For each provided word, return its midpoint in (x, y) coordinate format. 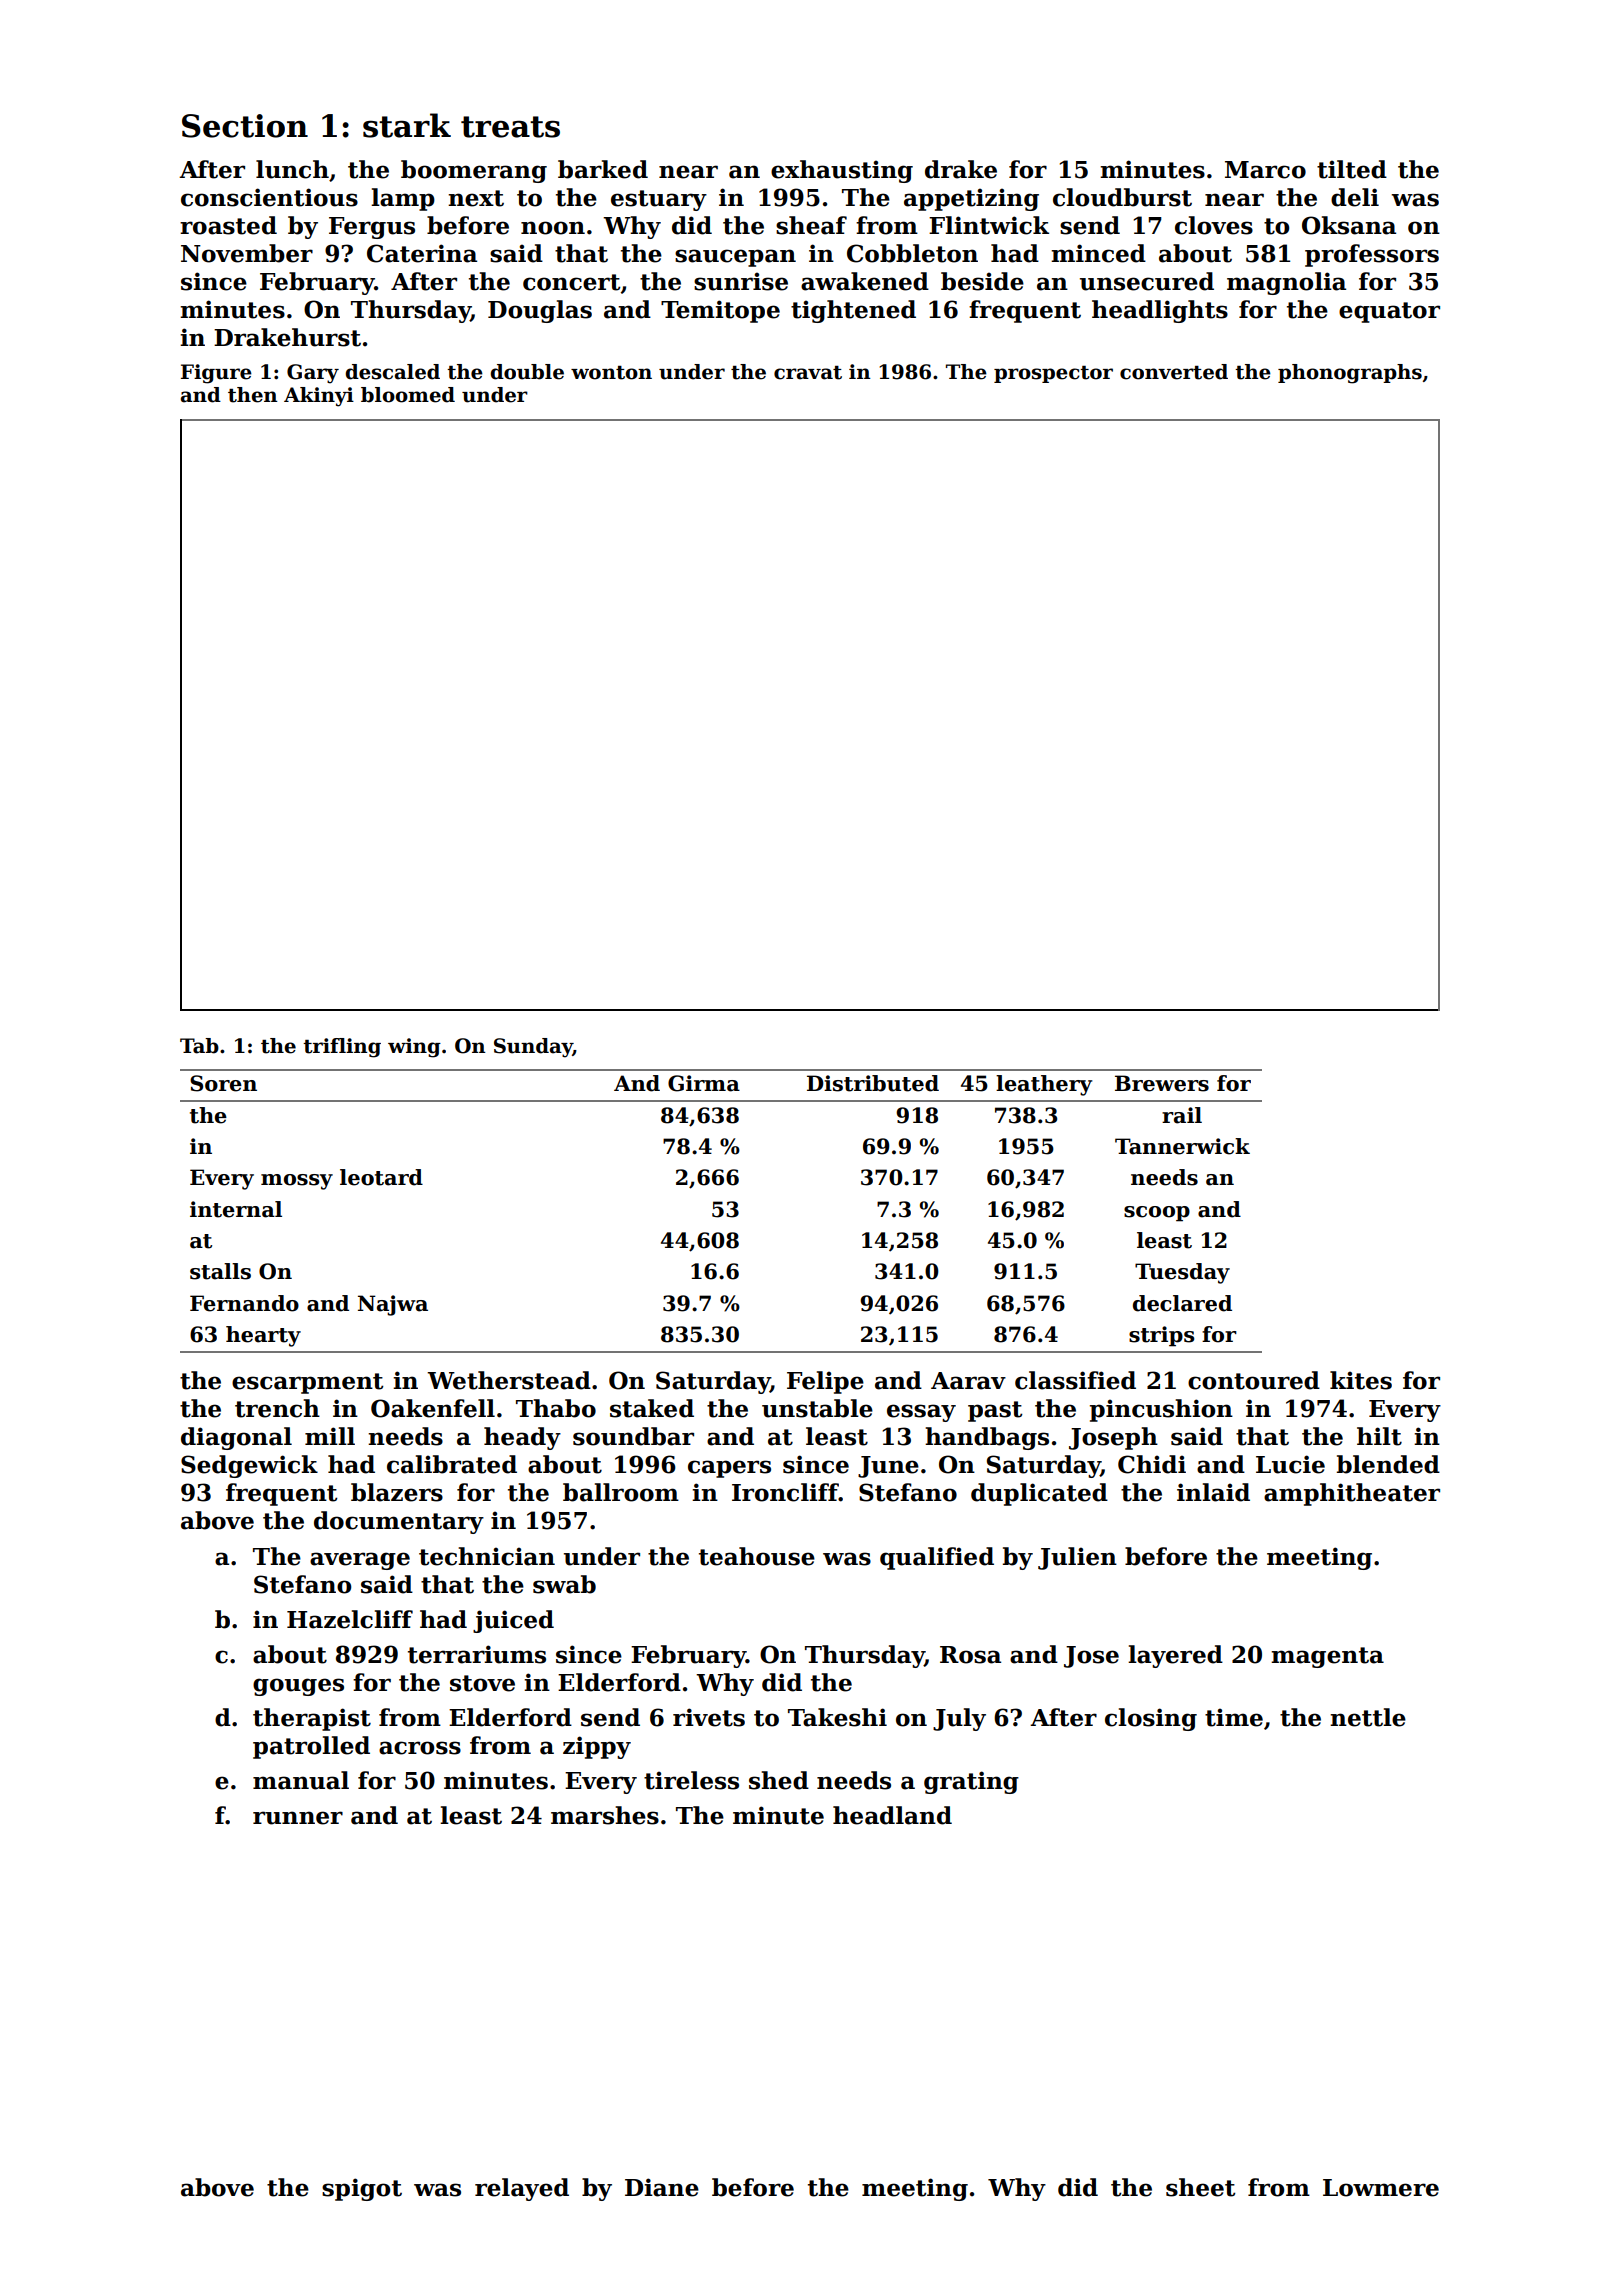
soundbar (633, 1436)
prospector (1053, 374)
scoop (1157, 1214)
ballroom (621, 1492)
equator (1389, 312)
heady (522, 1438)
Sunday (533, 1048)
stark (407, 125)
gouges (298, 1687)
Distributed (873, 1083)
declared (1182, 1303)
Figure (216, 374)
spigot (362, 2189)
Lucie (1290, 1464)
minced (1098, 253)
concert (571, 282)
